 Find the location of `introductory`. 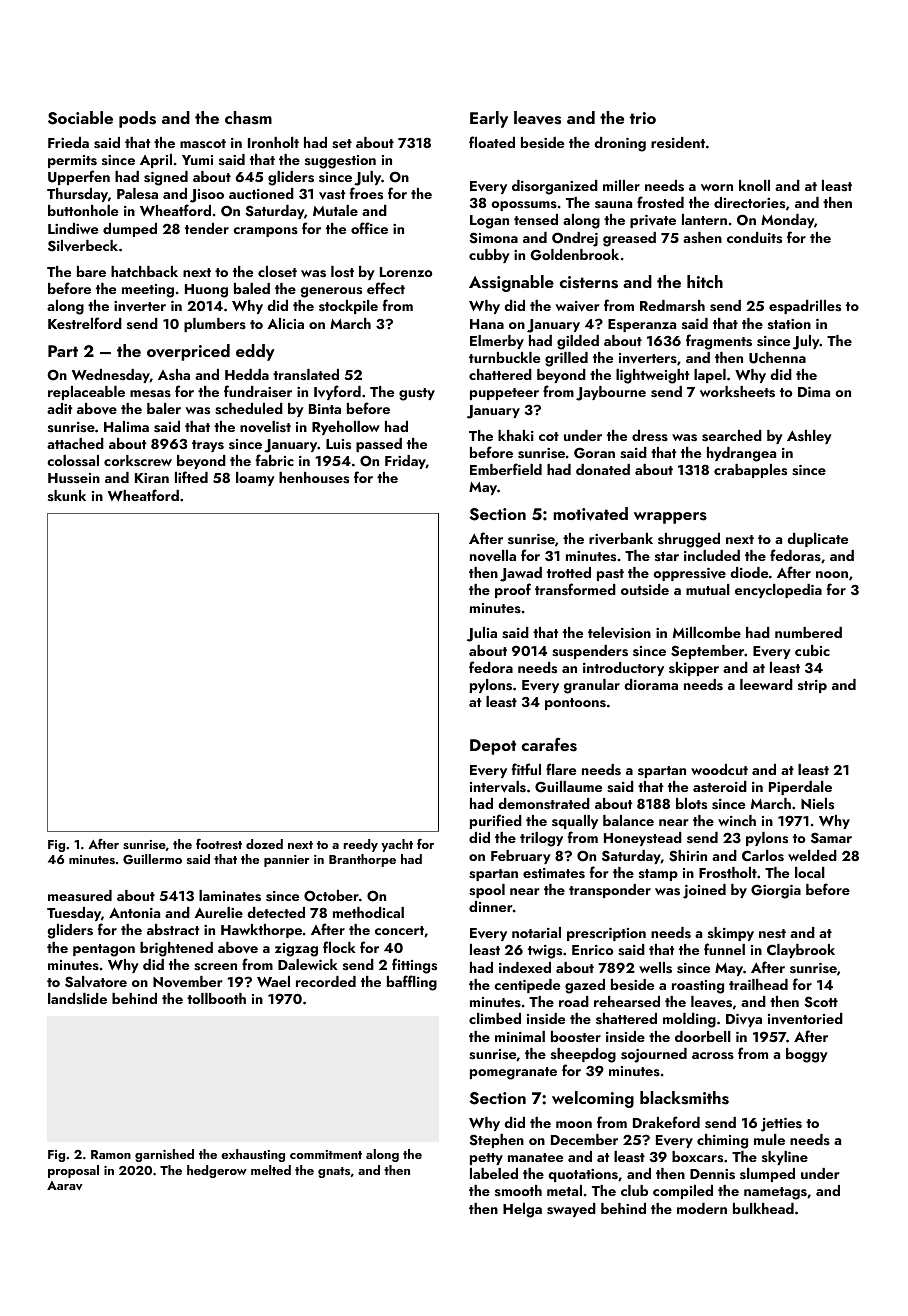

introductory is located at coordinates (623, 669).
